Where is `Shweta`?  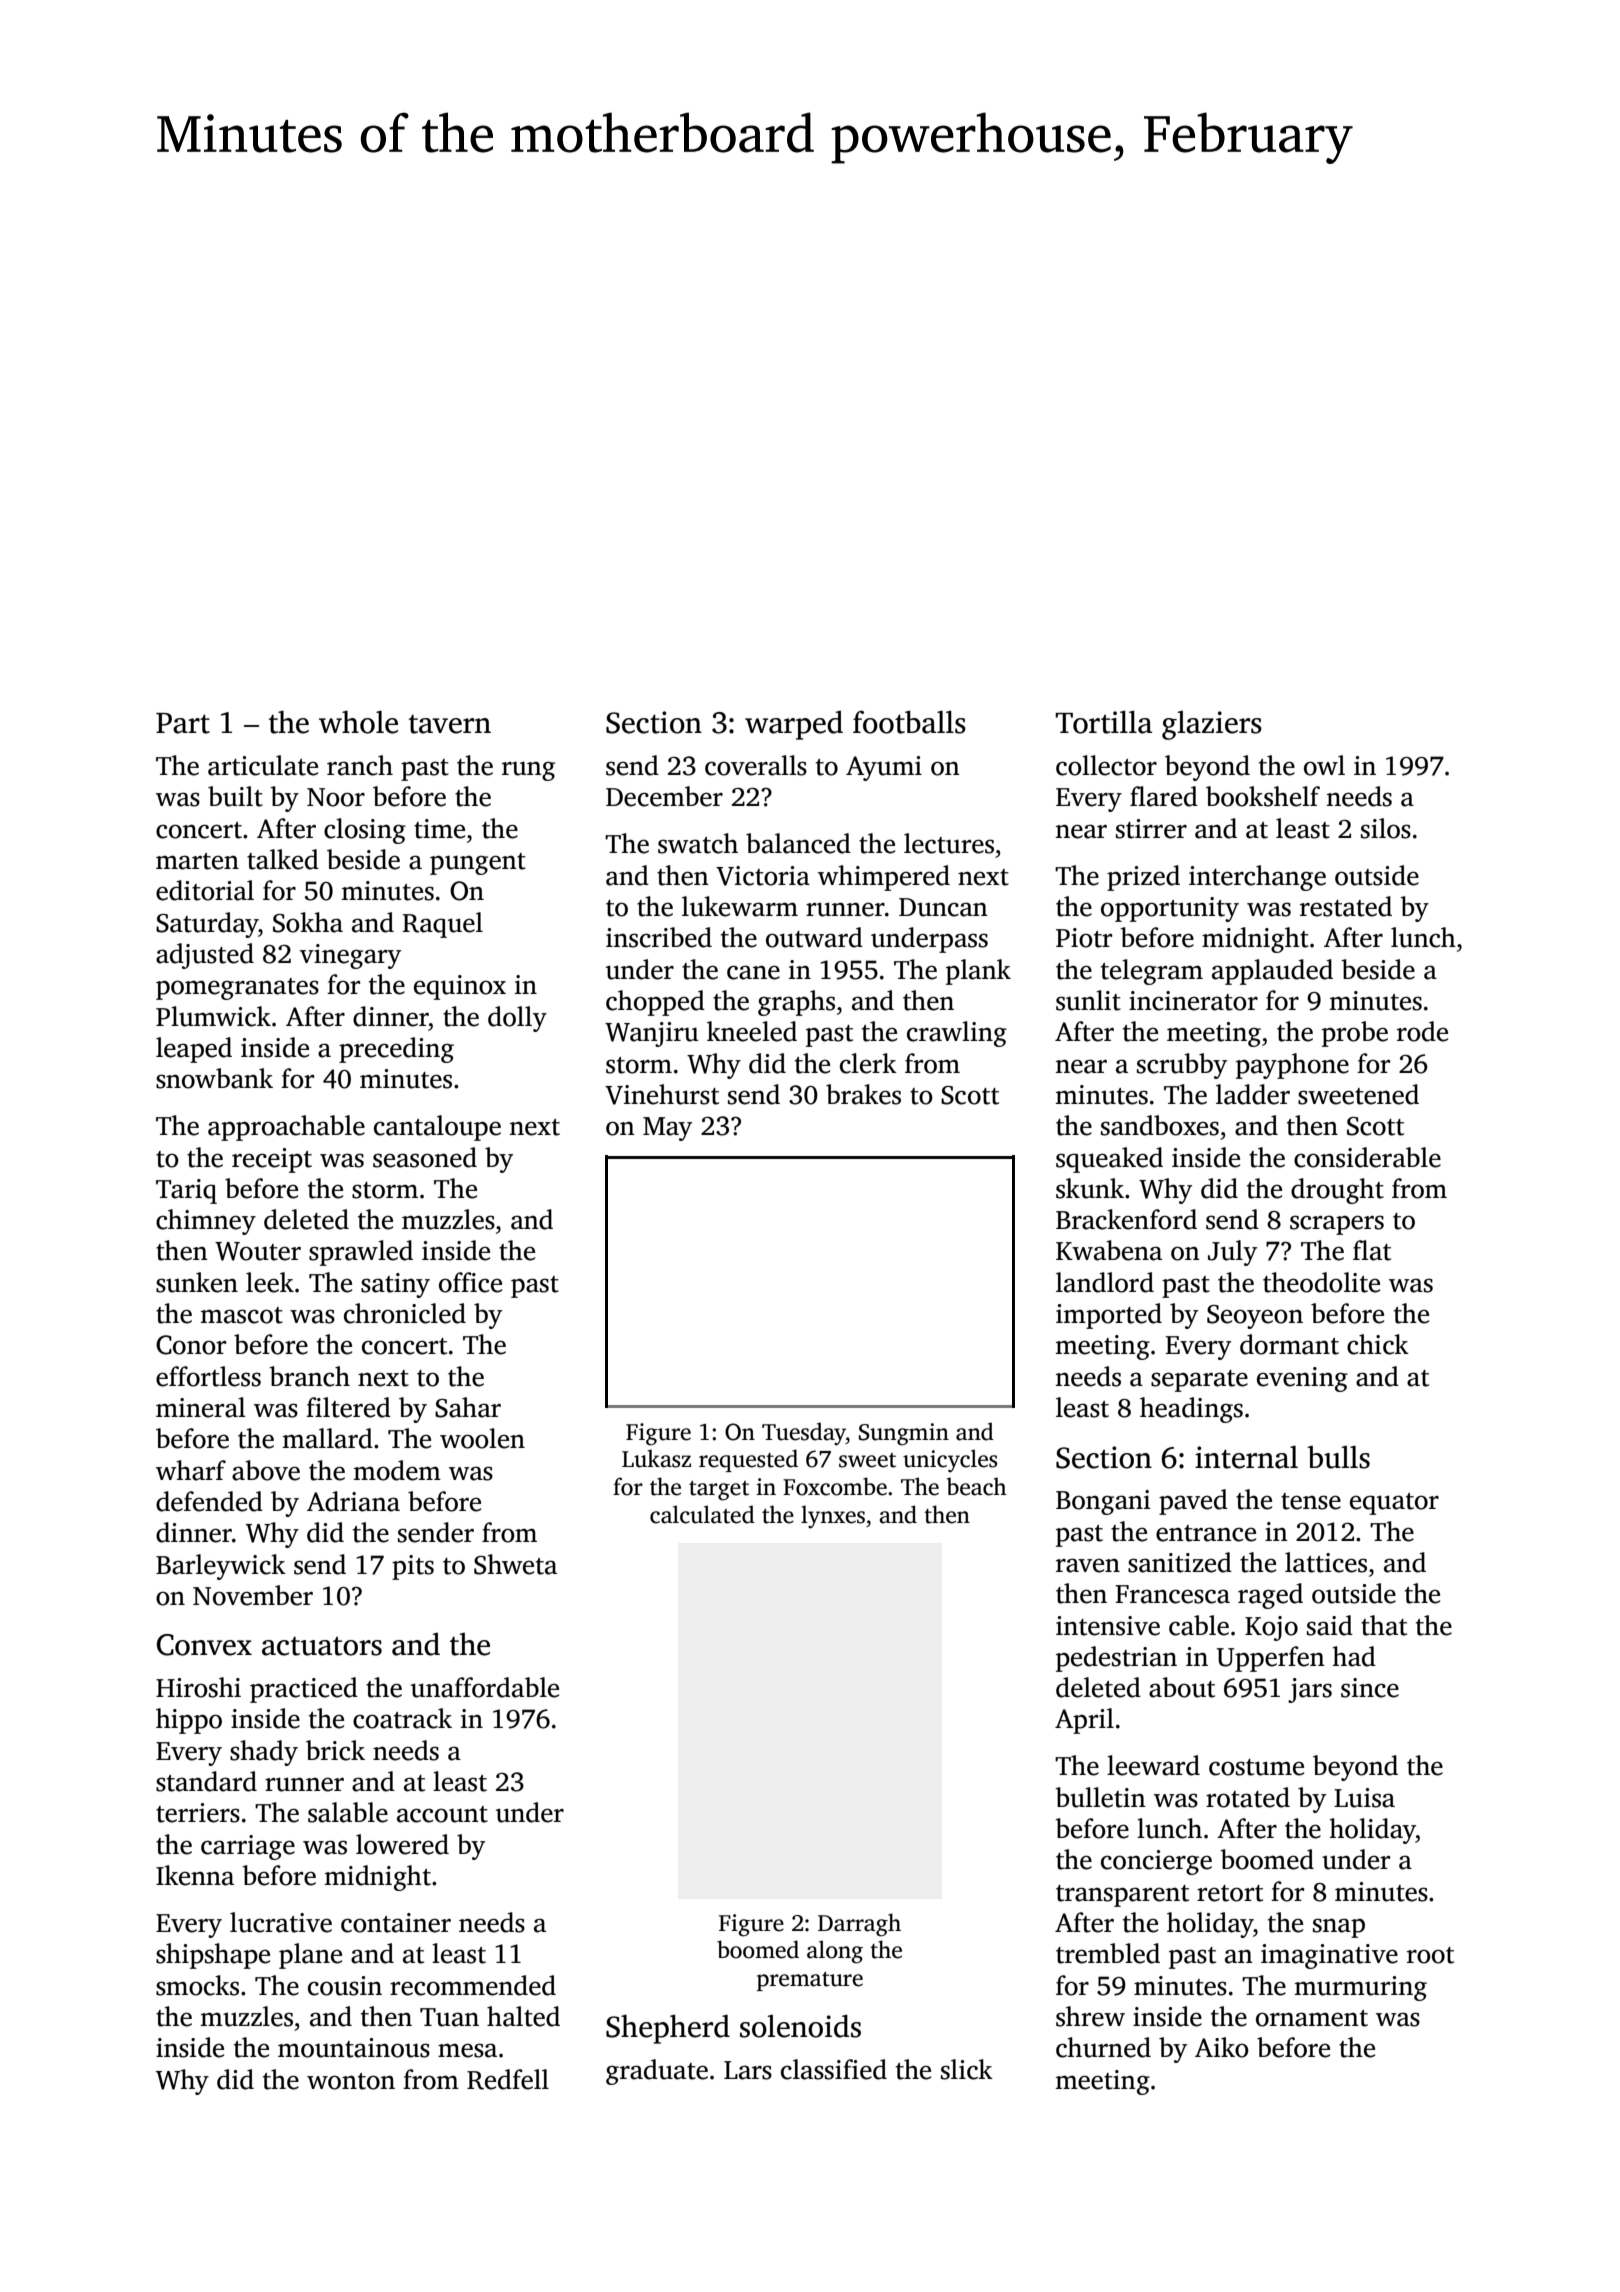
Shweta is located at coordinates (515, 1564).
